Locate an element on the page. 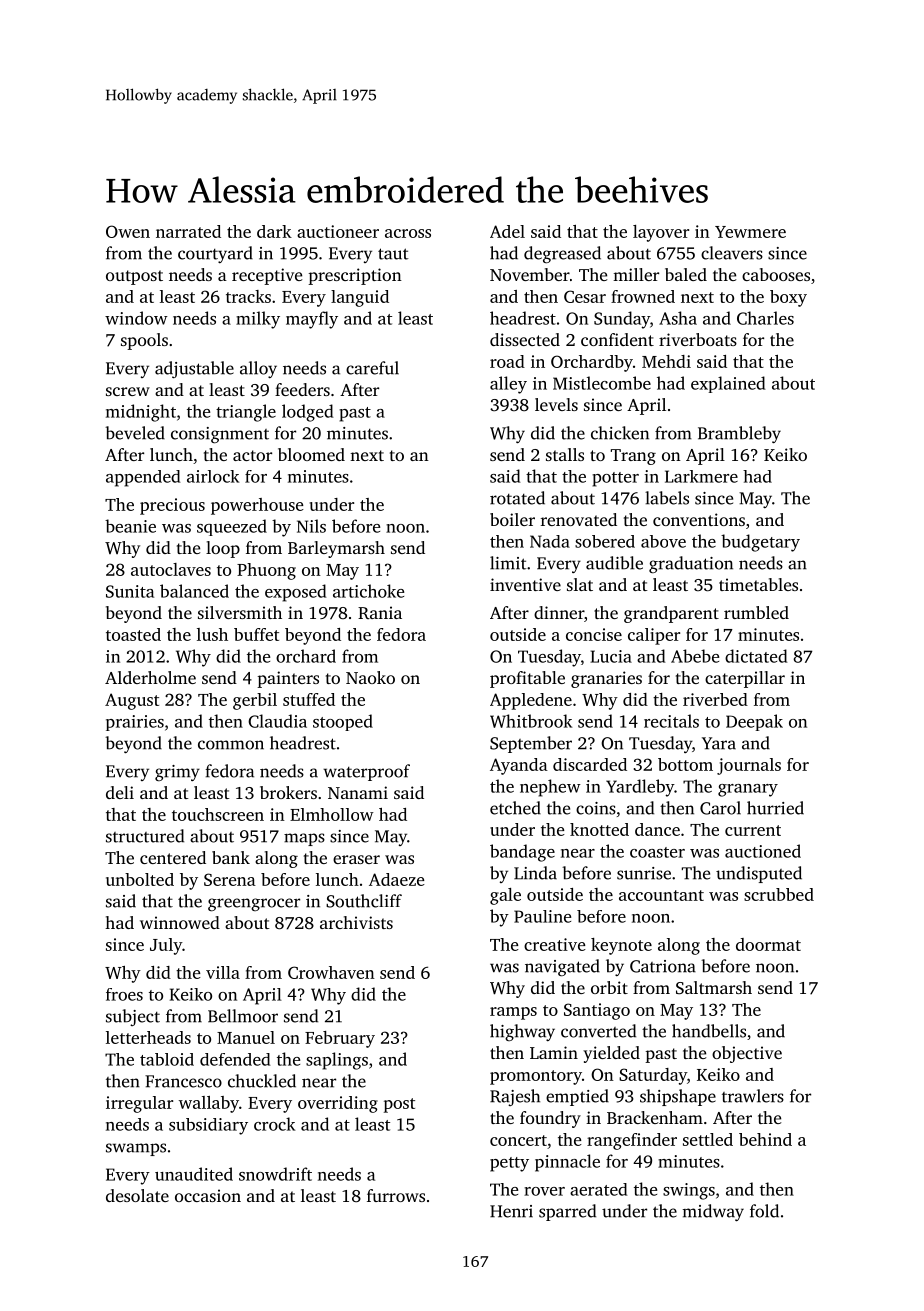 The width and height of the image is (924, 1311). bloomed is located at coordinates (311, 454).
